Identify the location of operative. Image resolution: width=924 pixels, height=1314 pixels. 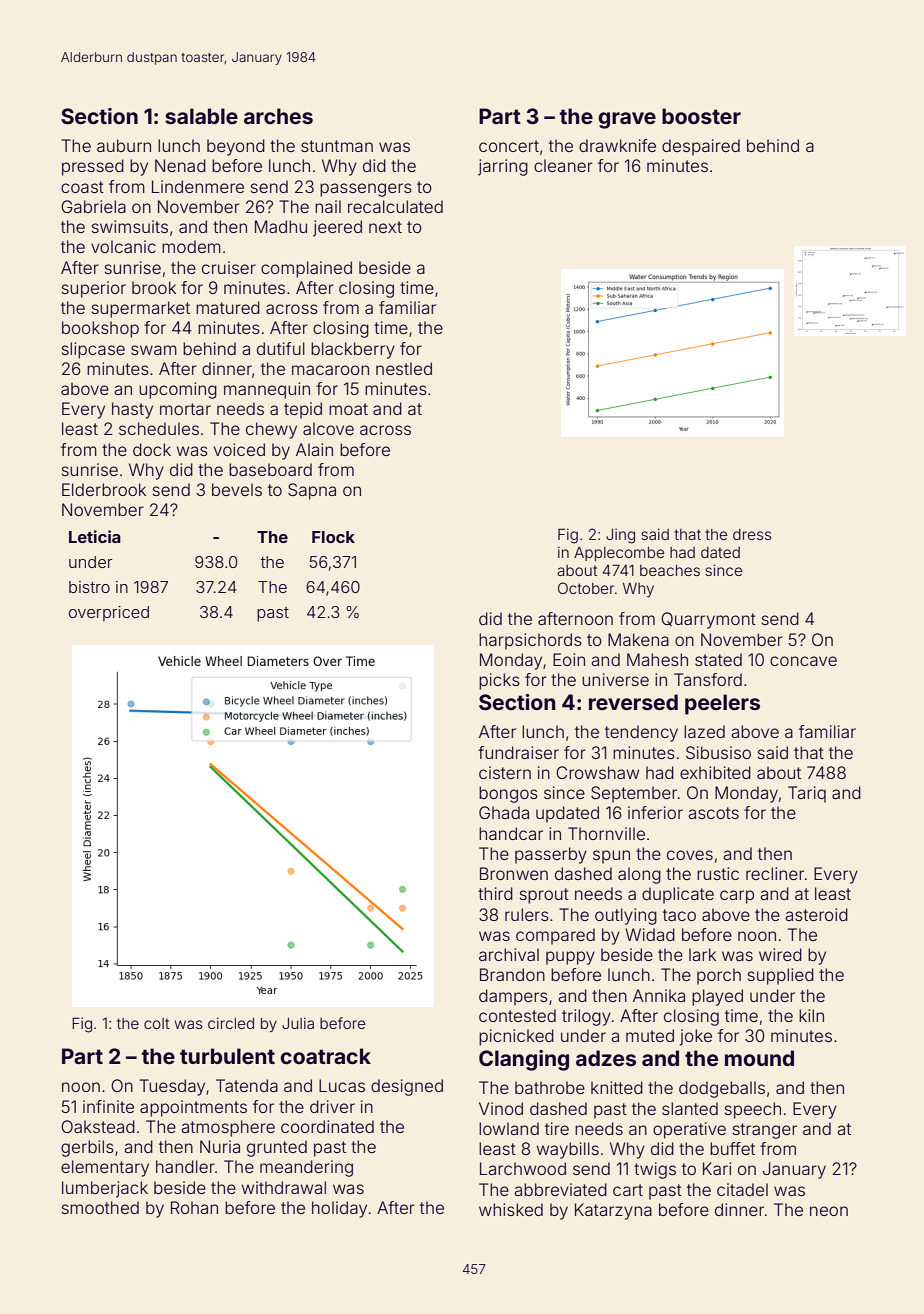
(689, 1130).
